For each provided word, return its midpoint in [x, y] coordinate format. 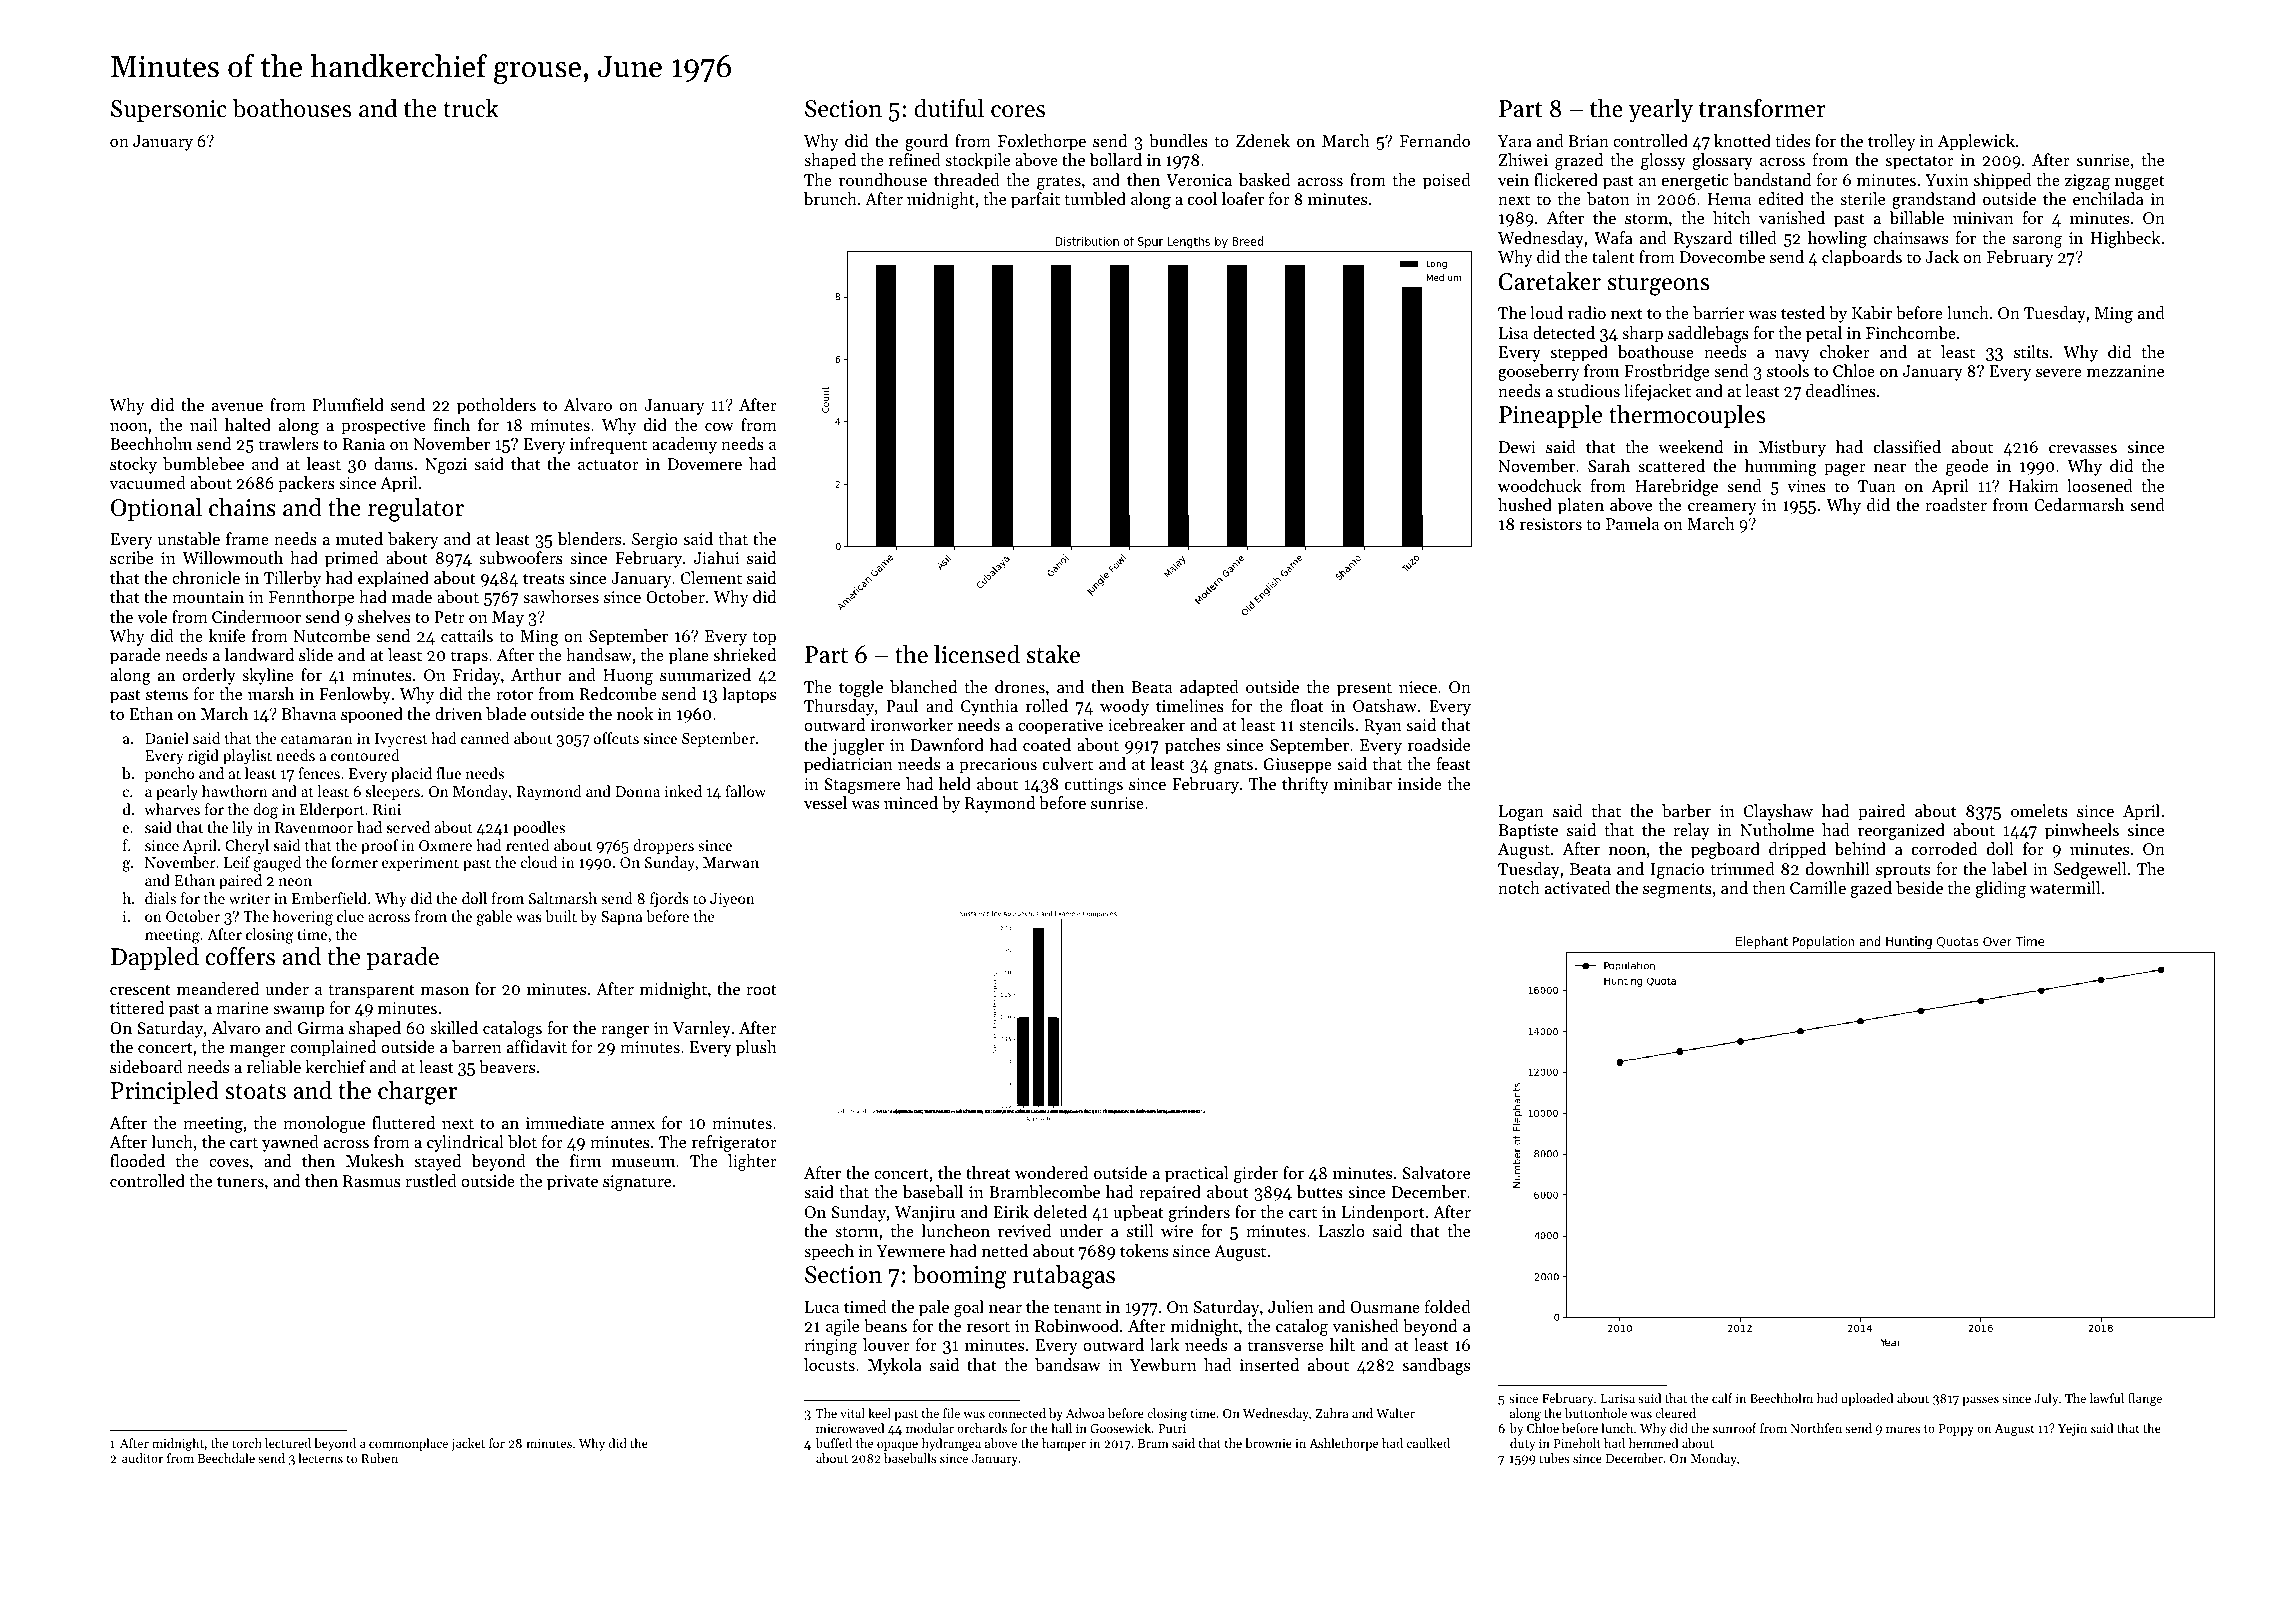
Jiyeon [732, 900]
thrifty [1305, 785]
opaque [897, 1446]
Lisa [1513, 333]
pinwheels [2082, 831]
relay [1691, 831]
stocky [133, 465]
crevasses [2083, 448]
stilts [2031, 351]
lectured [288, 1443]
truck [471, 108]
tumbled [1095, 198]
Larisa [1618, 1398]
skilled [454, 1027]
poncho [169, 774]
